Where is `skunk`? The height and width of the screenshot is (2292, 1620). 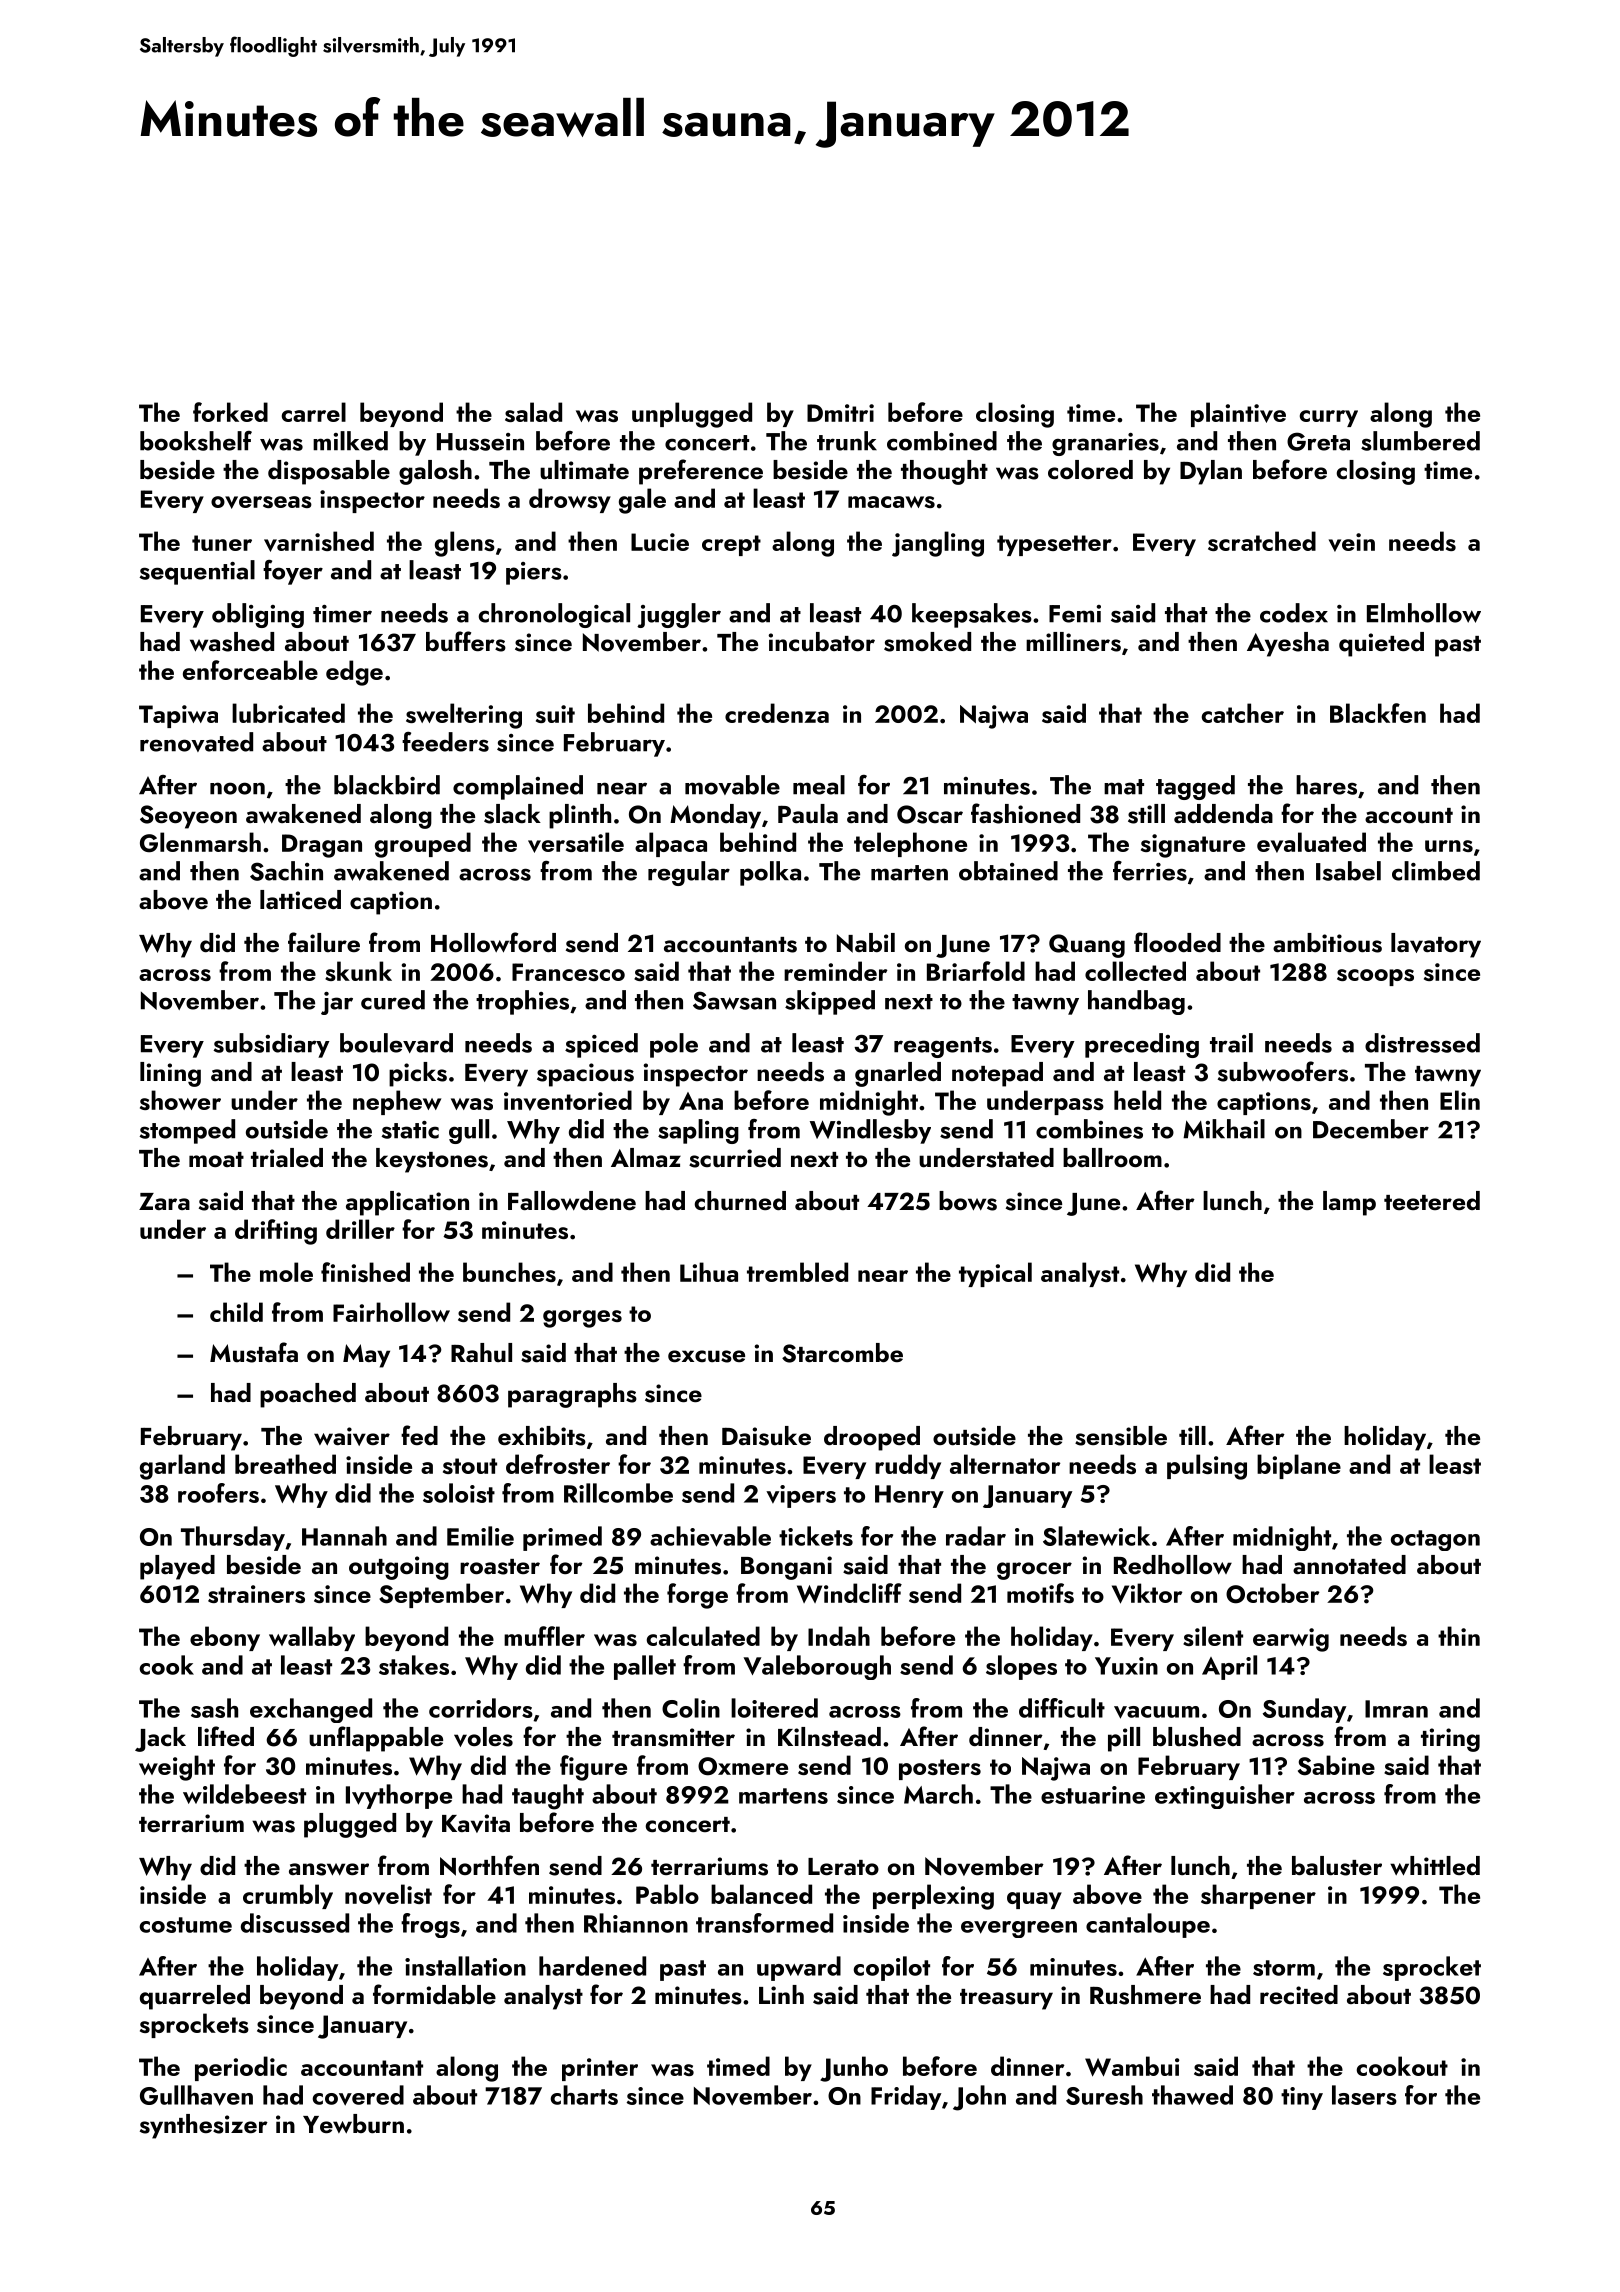 skunk is located at coordinates (358, 971).
